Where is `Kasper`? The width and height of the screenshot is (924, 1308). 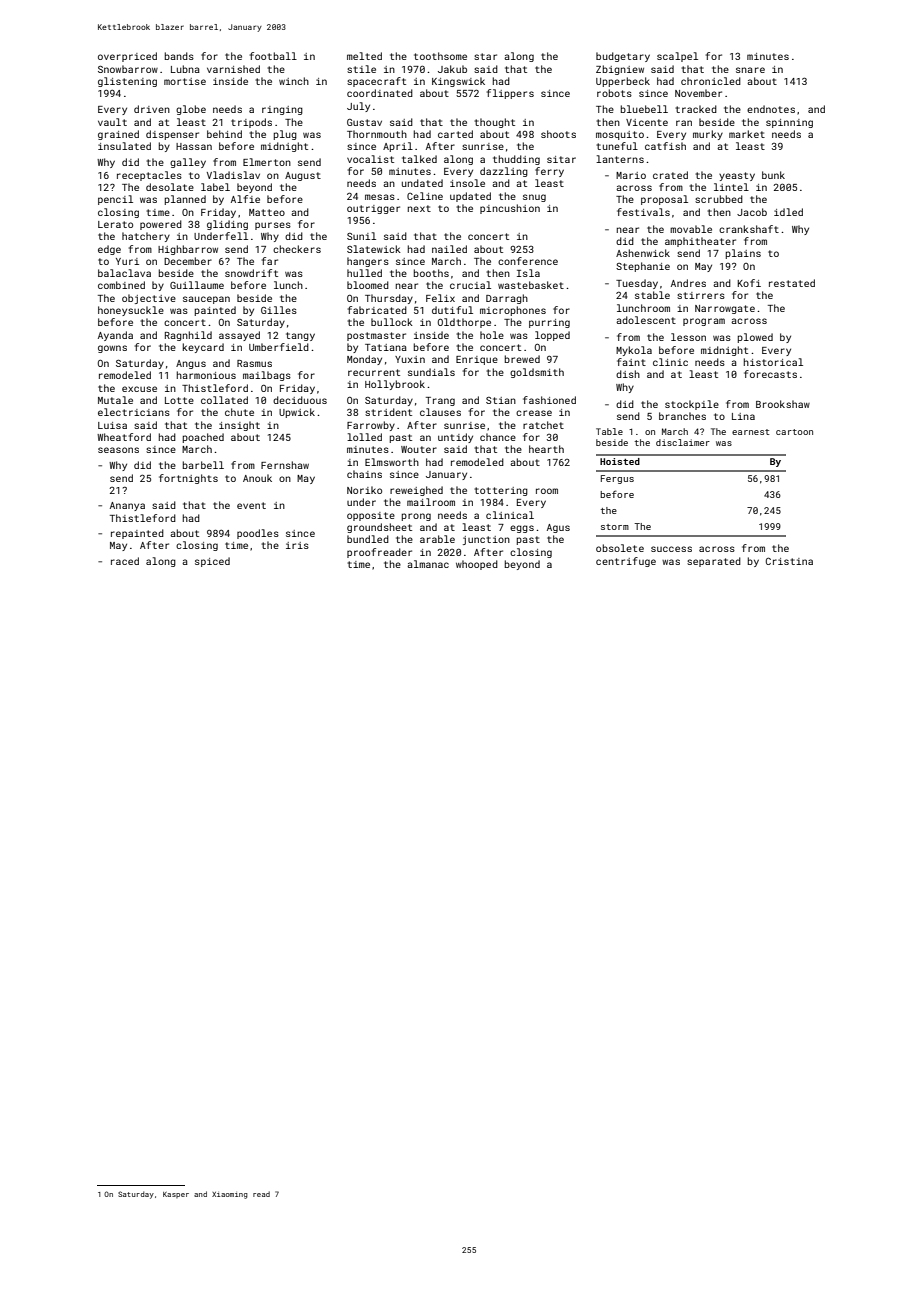 Kasper is located at coordinates (176, 1195).
